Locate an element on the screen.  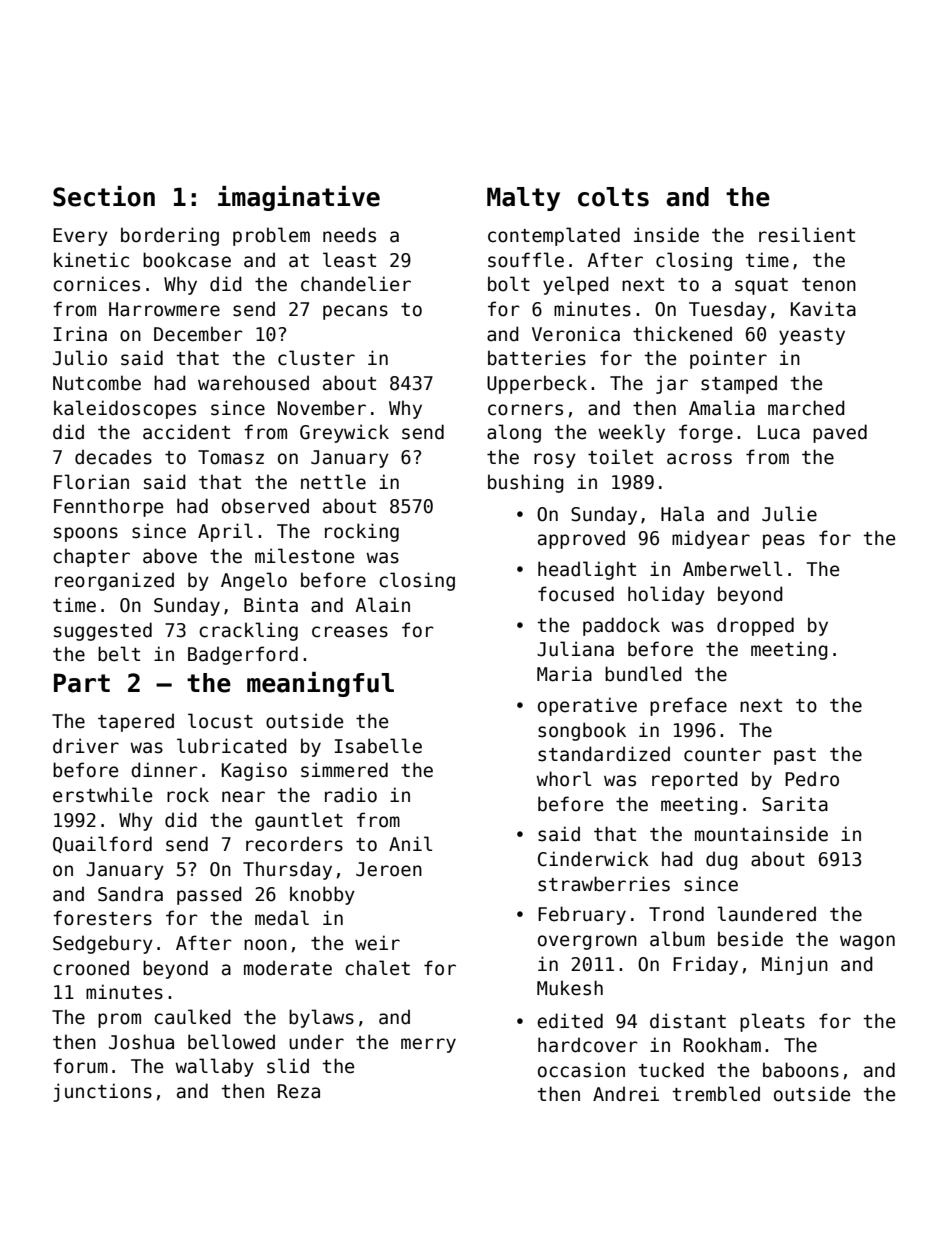
Maria is located at coordinates (564, 674).
